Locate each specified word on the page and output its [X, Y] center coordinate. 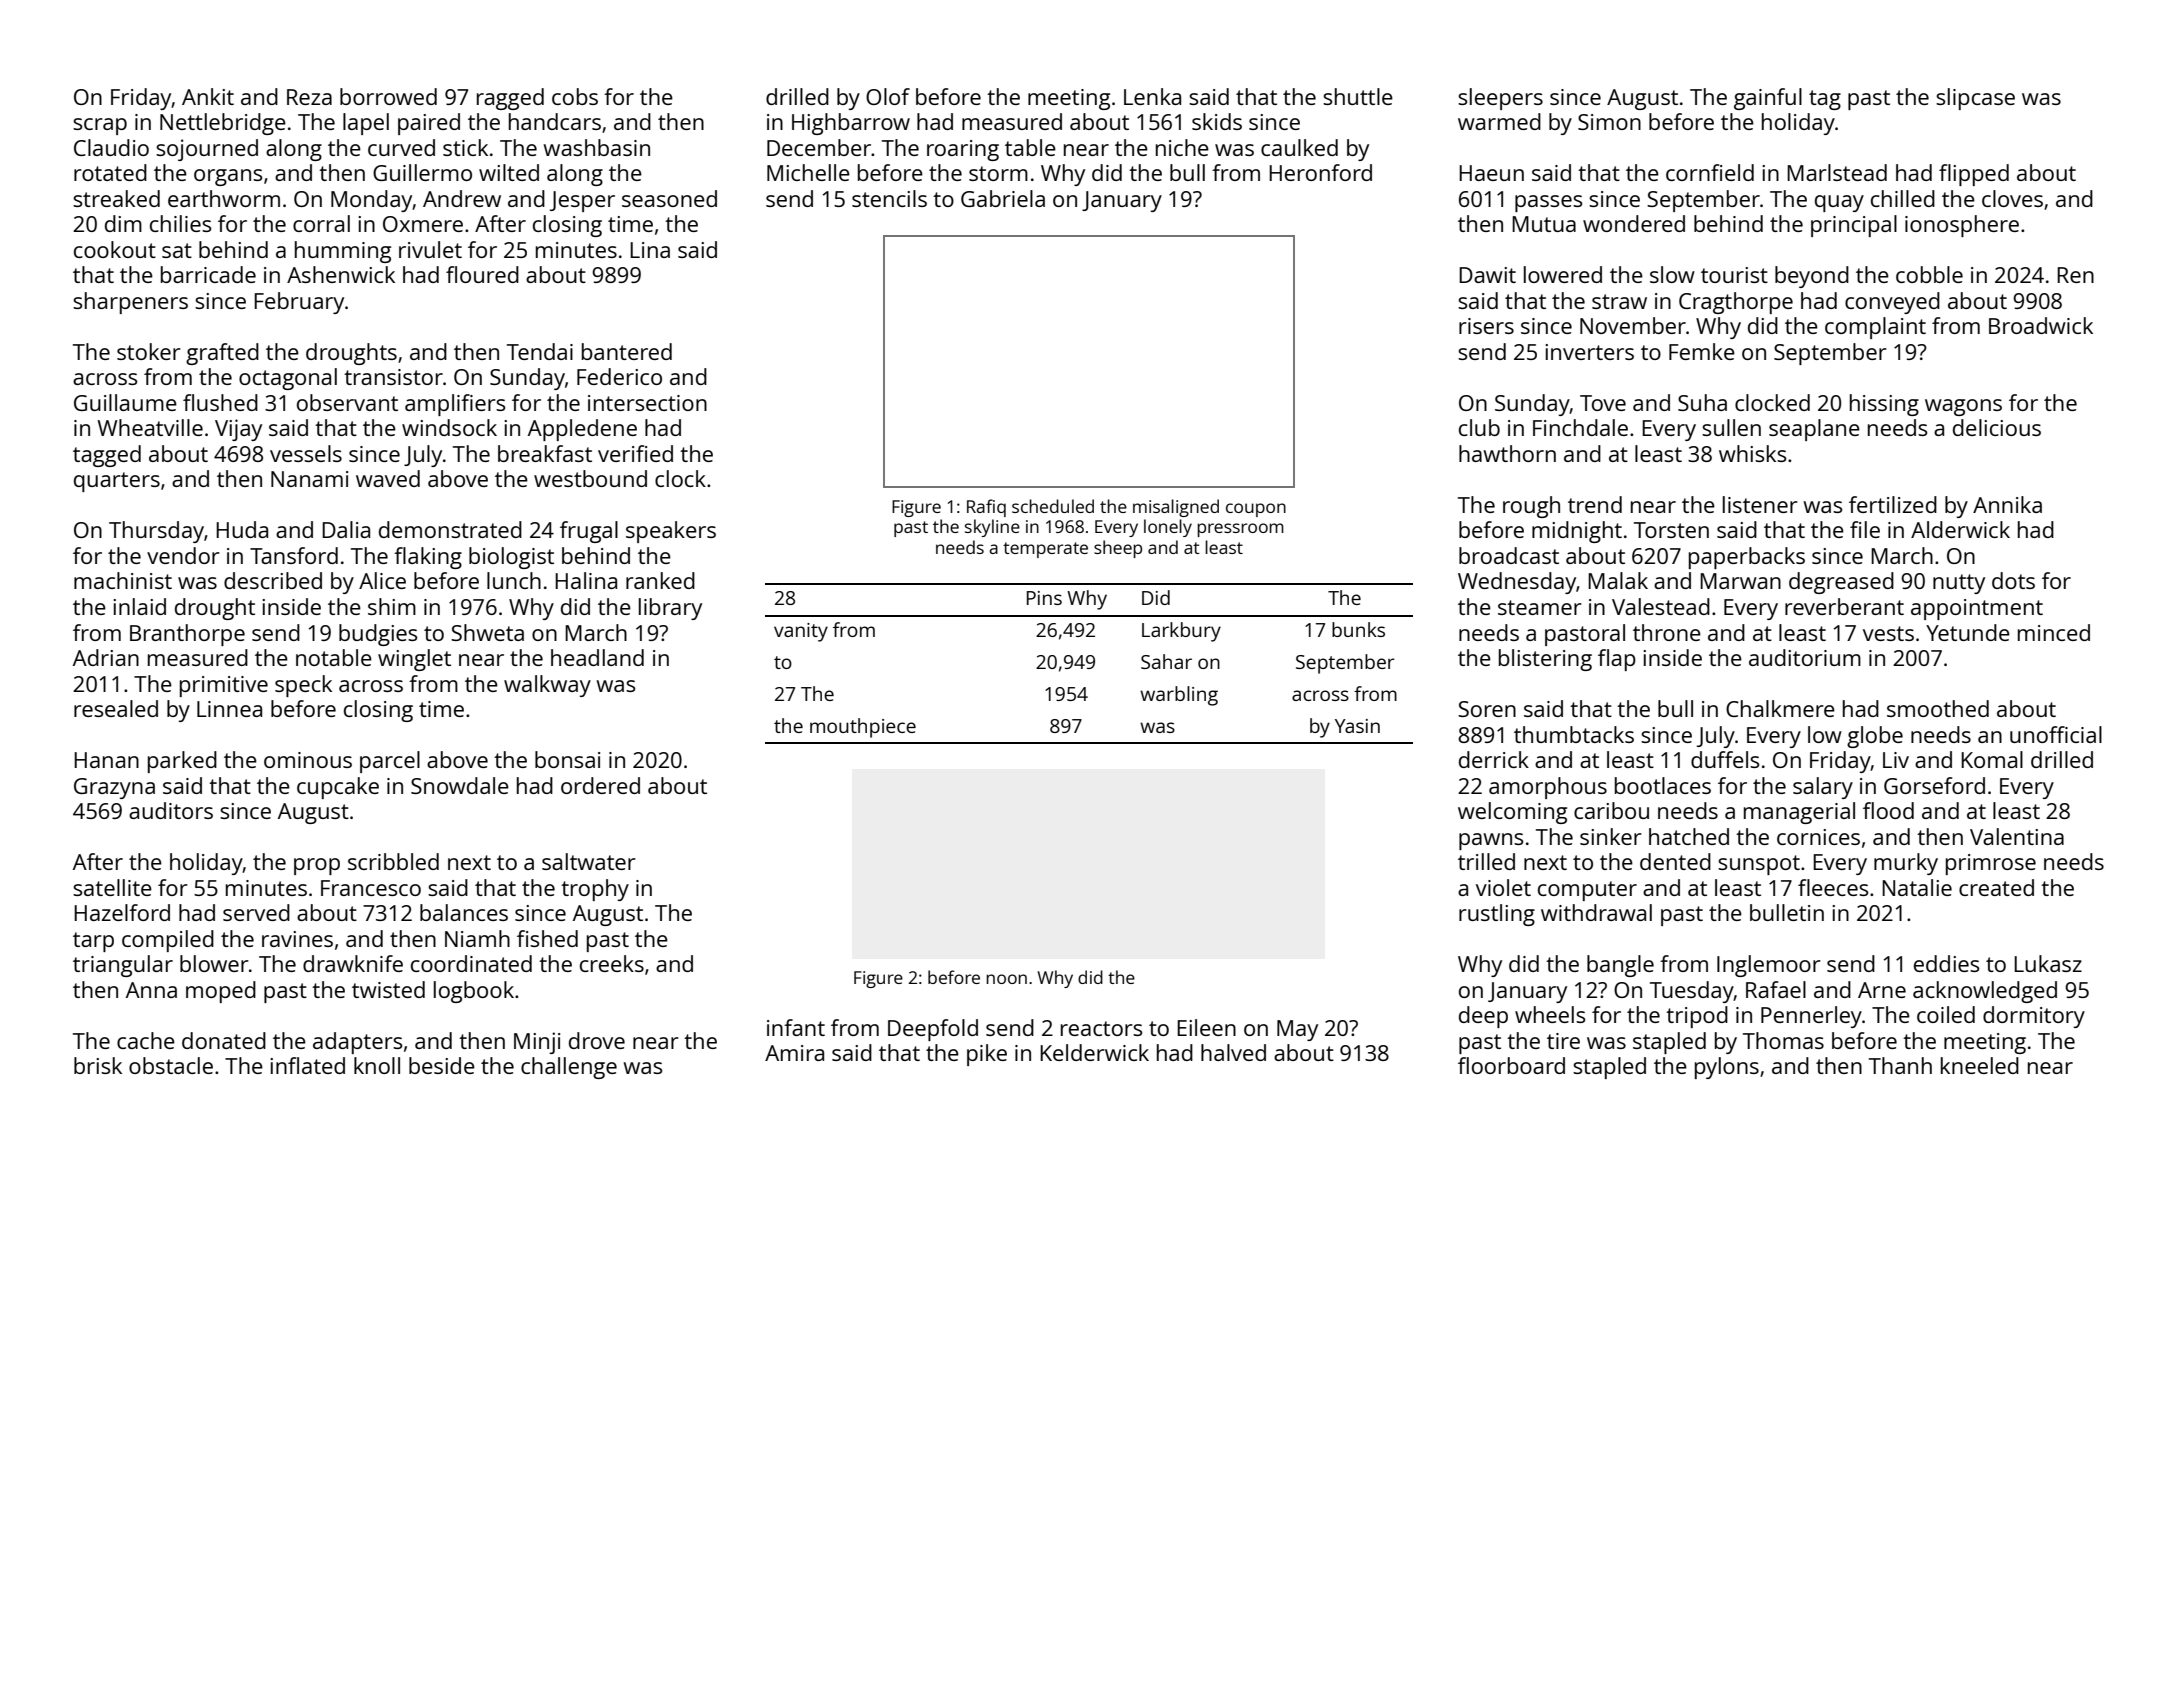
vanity [801, 632]
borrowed [388, 96]
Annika [2007, 504]
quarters [117, 482]
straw [1619, 301]
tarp [93, 942]
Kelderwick [1094, 1052]
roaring [963, 150]
